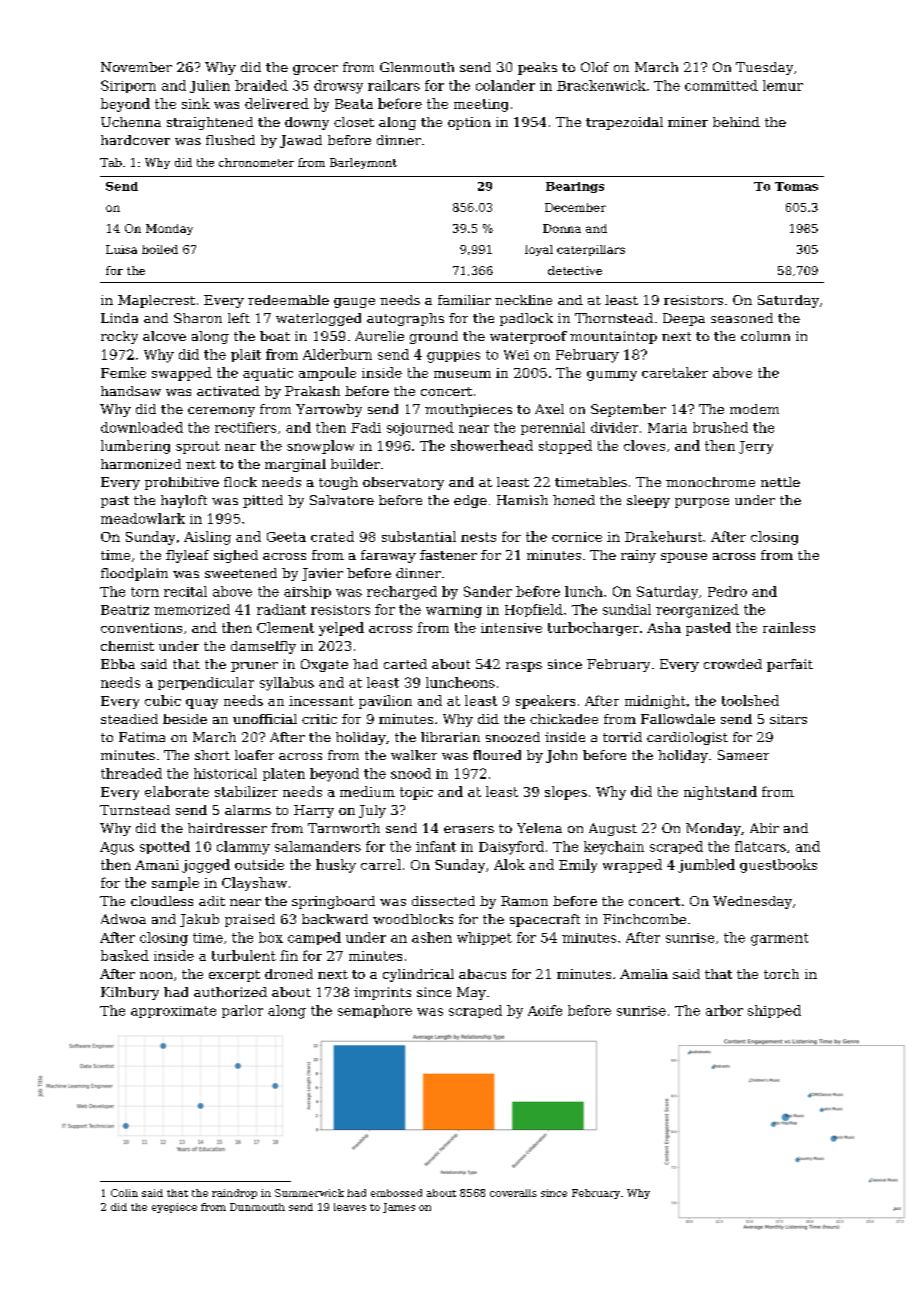  I want to click on nettle, so click(780, 482).
